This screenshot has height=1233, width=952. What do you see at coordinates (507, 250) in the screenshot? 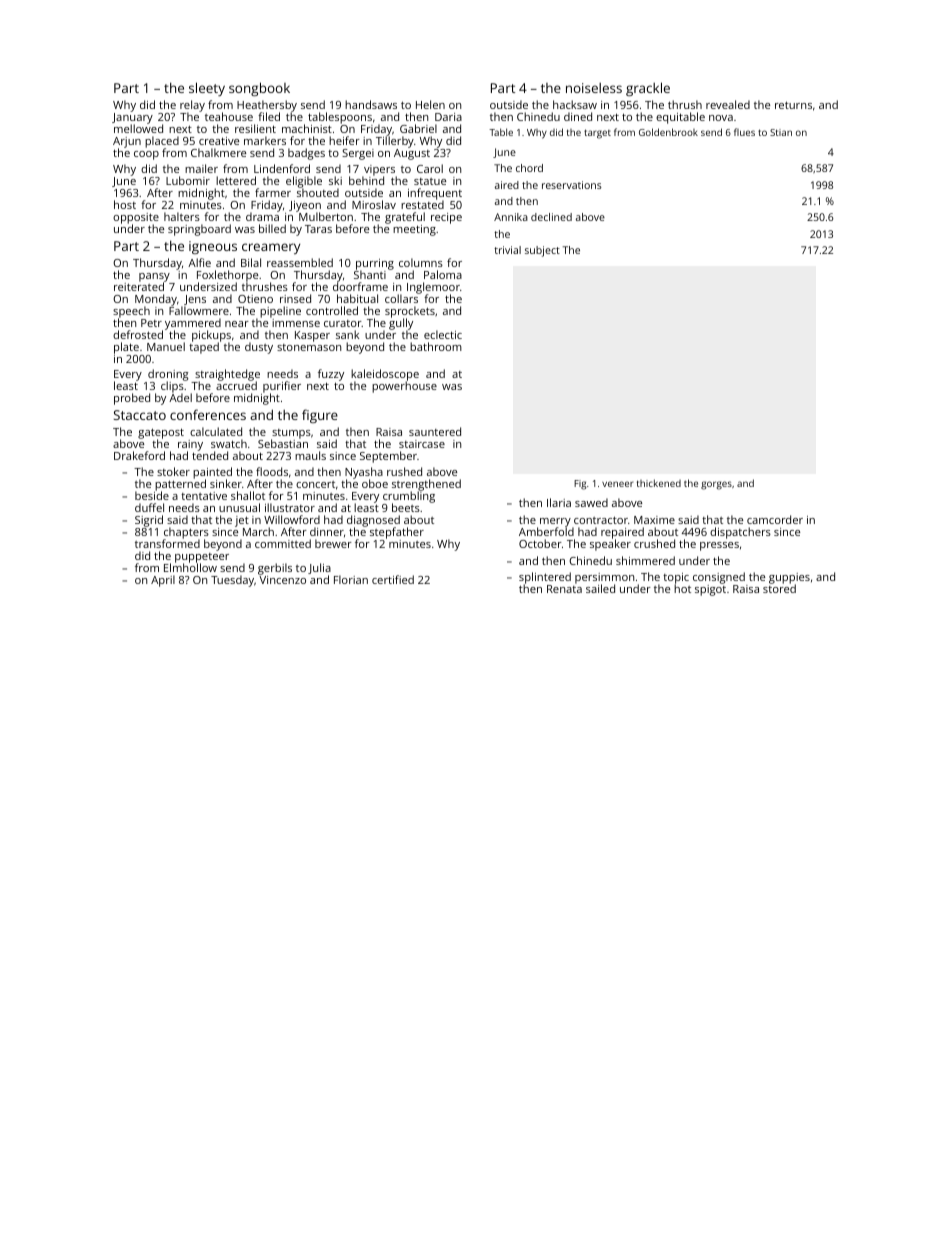
I see `trivial` at bounding box center [507, 250].
